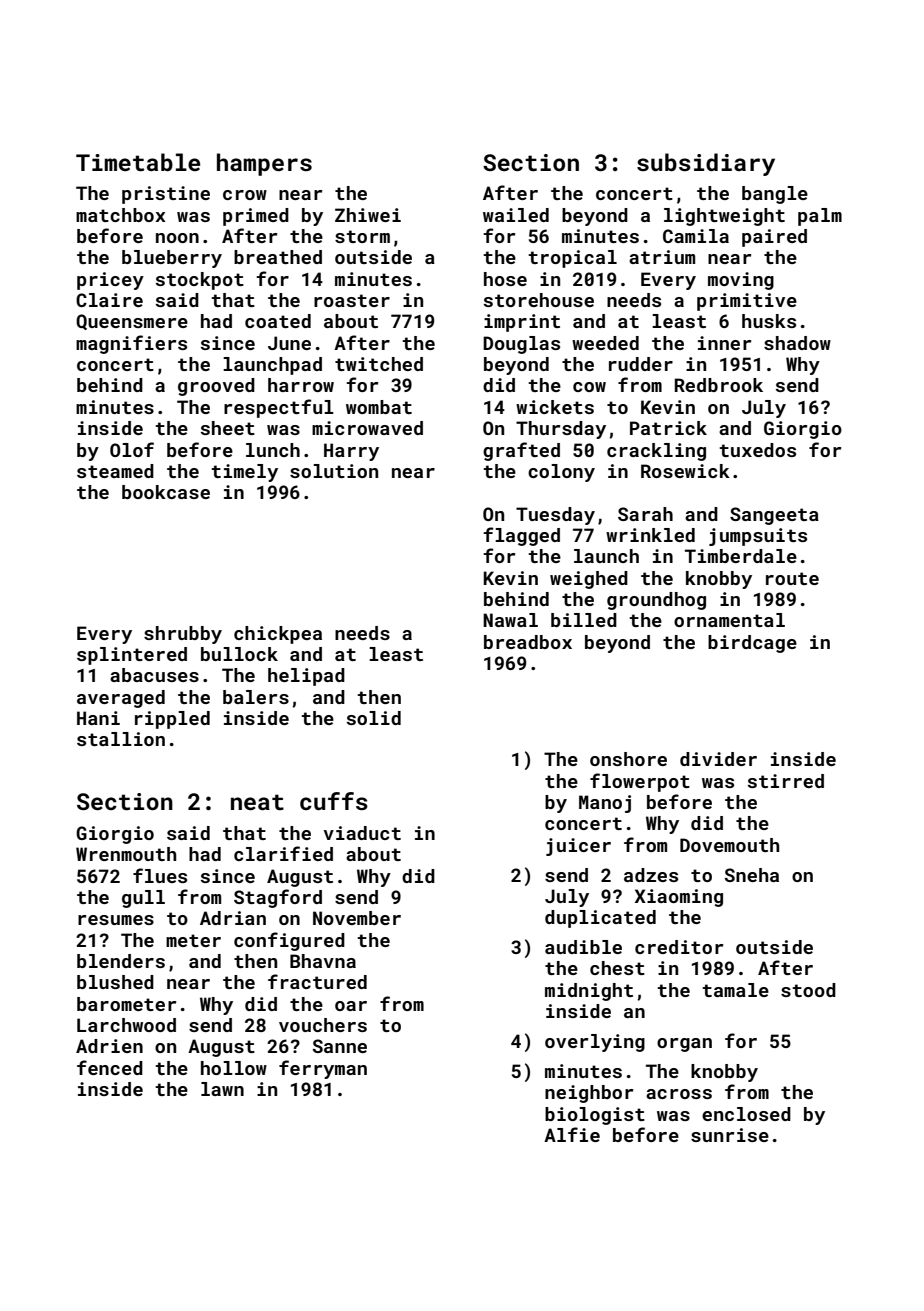 The height and width of the screenshot is (1311, 924). I want to click on chickpea, so click(278, 635).
